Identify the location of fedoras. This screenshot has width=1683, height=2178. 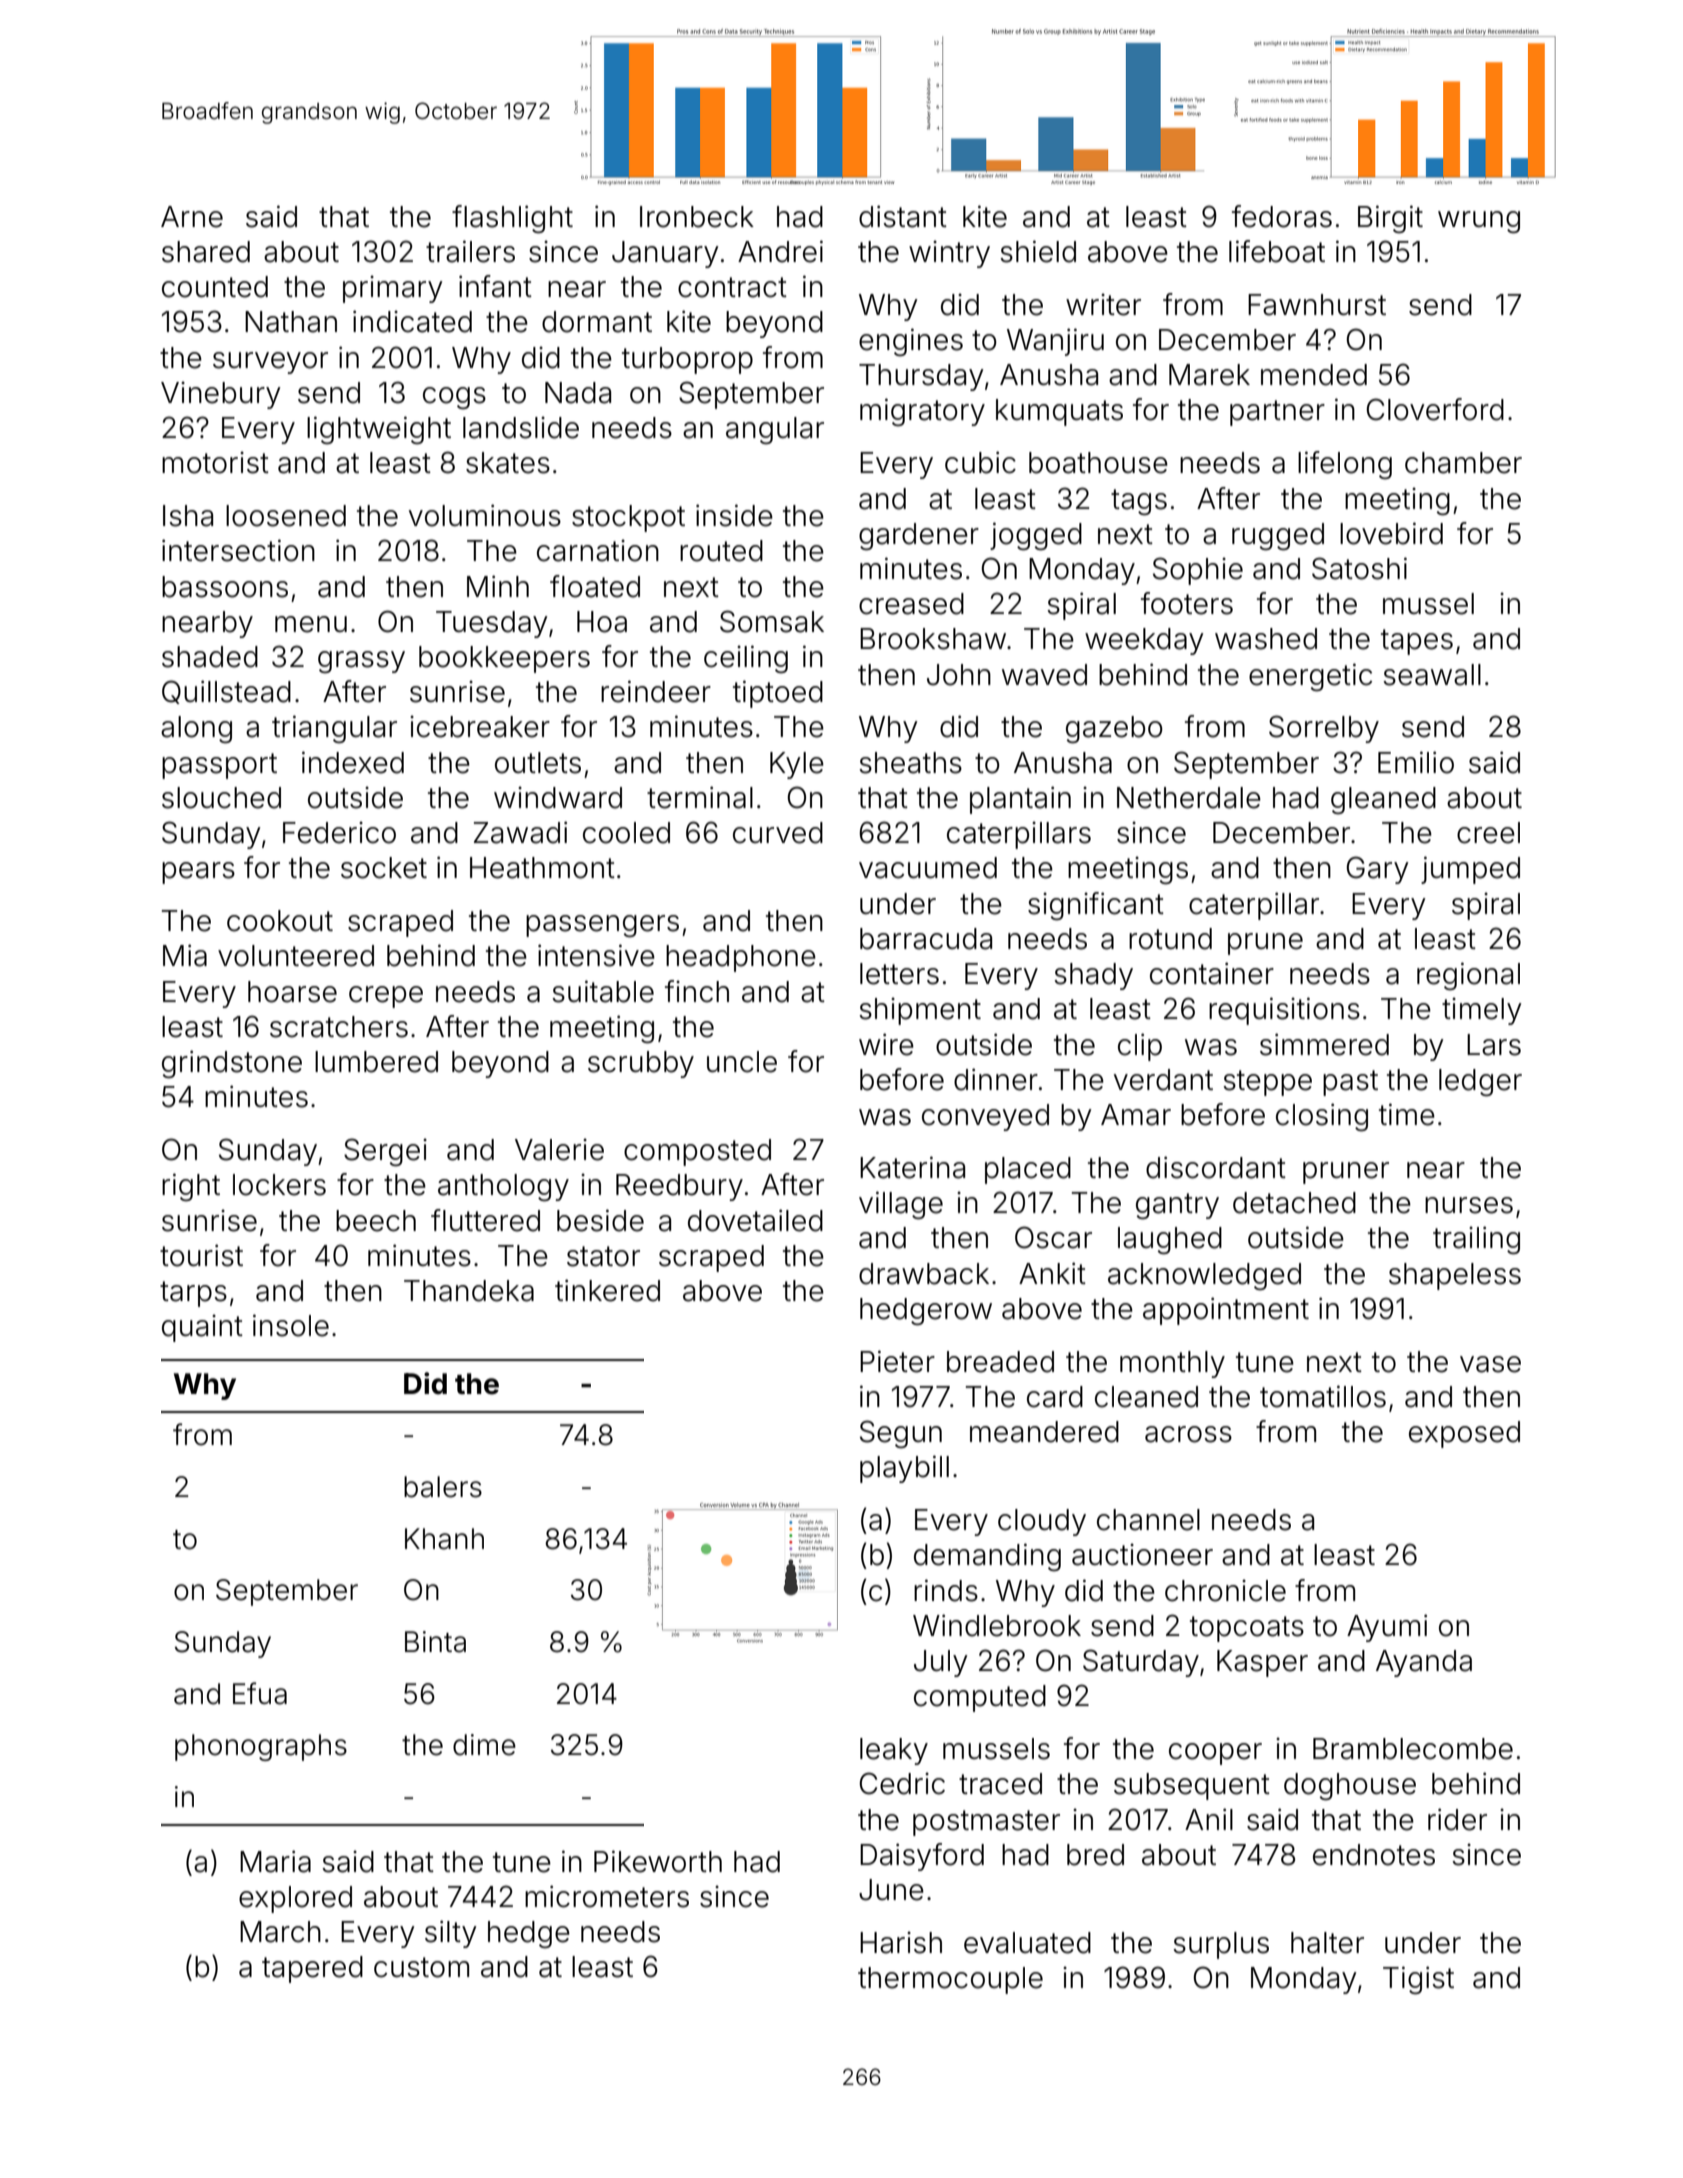
(1282, 216).
